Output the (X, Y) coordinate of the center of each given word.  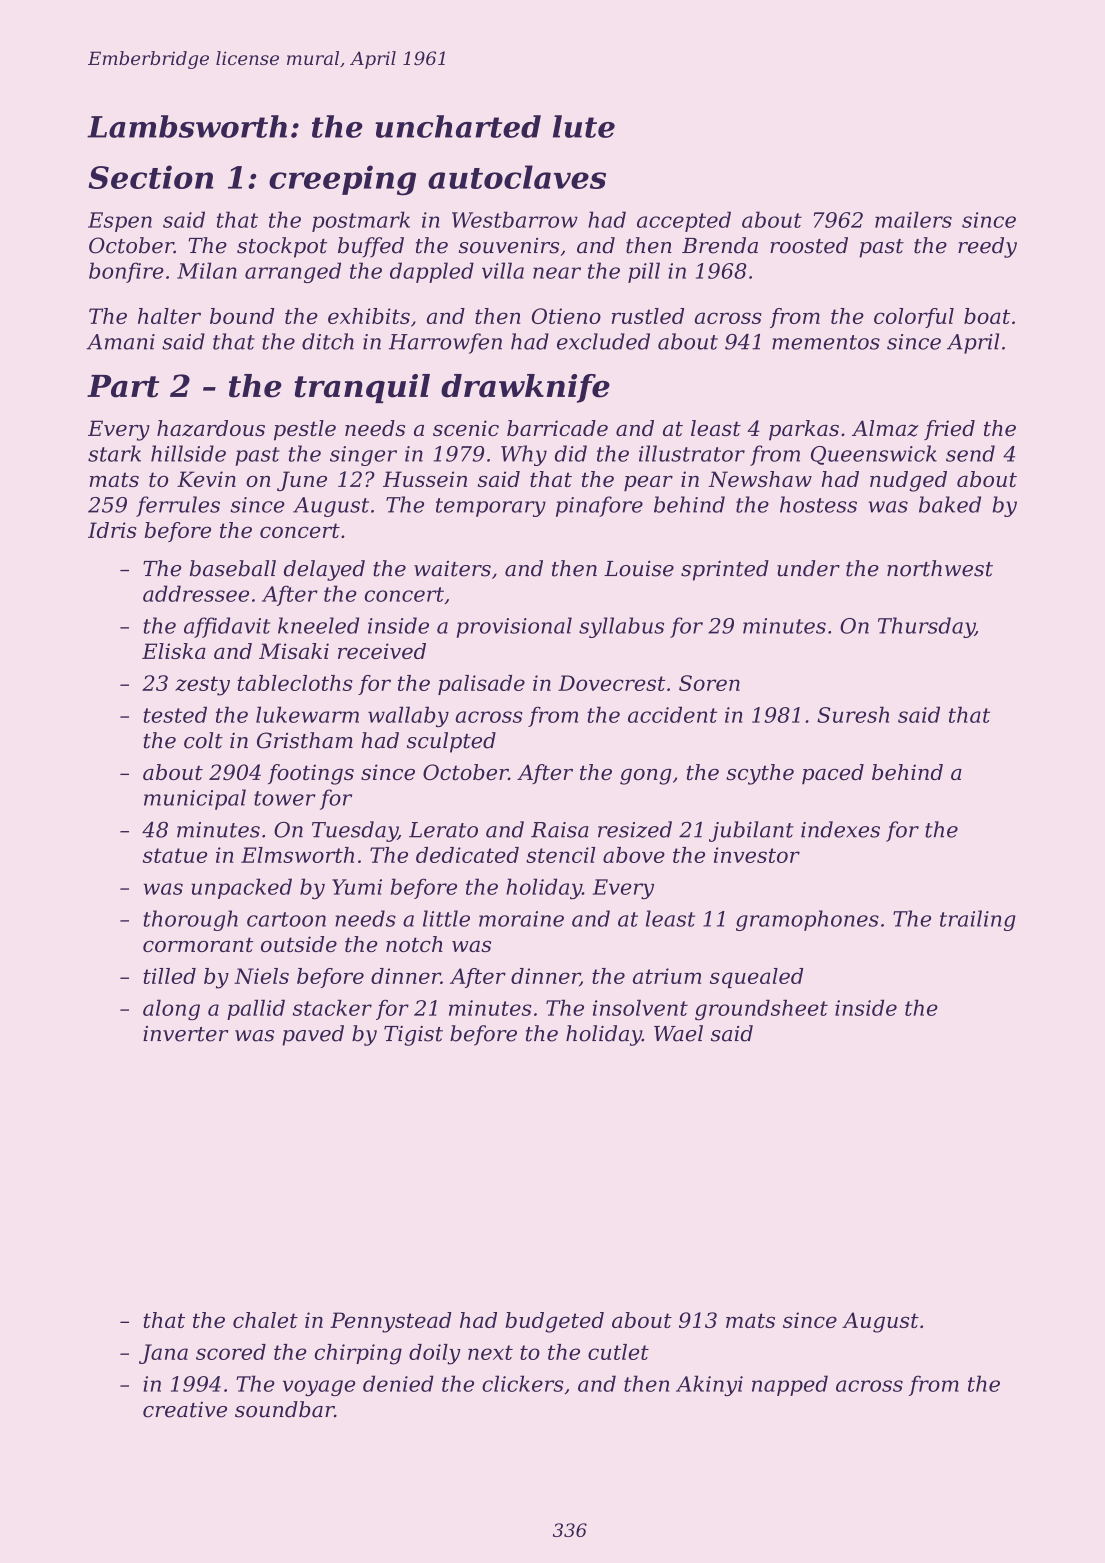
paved (313, 1035)
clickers (523, 1383)
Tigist (413, 1036)
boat (987, 316)
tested (175, 714)
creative (185, 1410)
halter (169, 316)
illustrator (692, 453)
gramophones (807, 920)
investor (757, 855)
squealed (756, 978)
